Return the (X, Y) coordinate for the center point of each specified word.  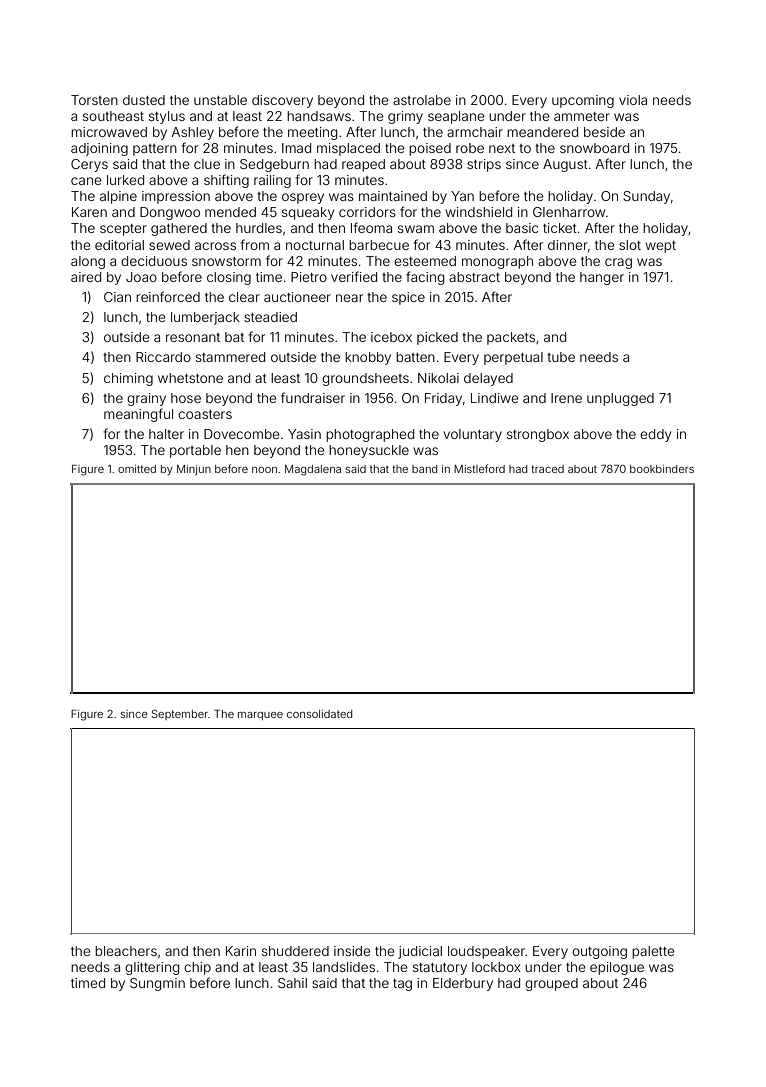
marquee (260, 716)
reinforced (168, 296)
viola (633, 100)
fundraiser (313, 397)
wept (660, 247)
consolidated (319, 714)
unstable (220, 100)
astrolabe (422, 100)
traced (547, 469)
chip (197, 968)
